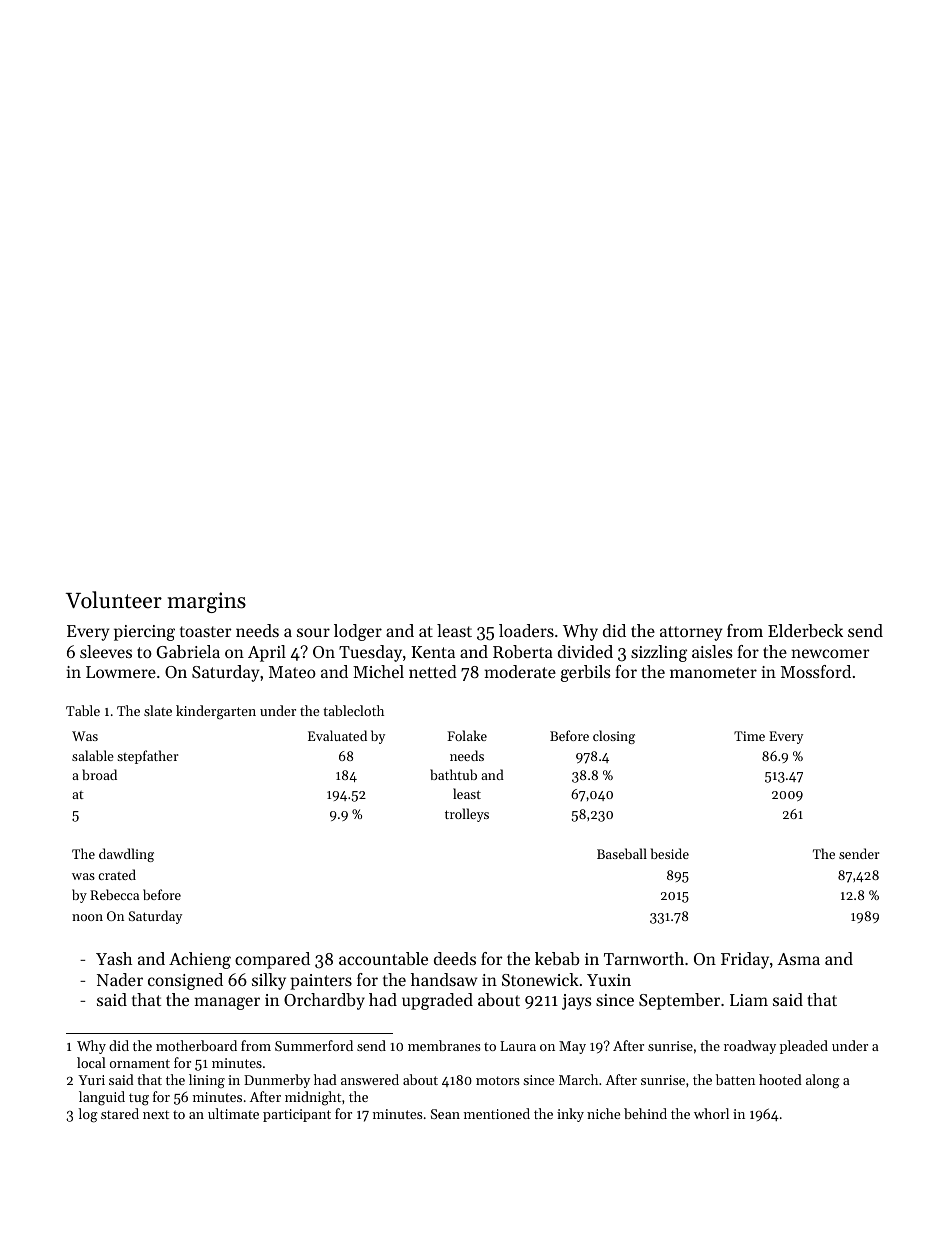 The image size is (952, 1233). Describe the element at coordinates (272, 960) in the image. I see `compared` at that location.
